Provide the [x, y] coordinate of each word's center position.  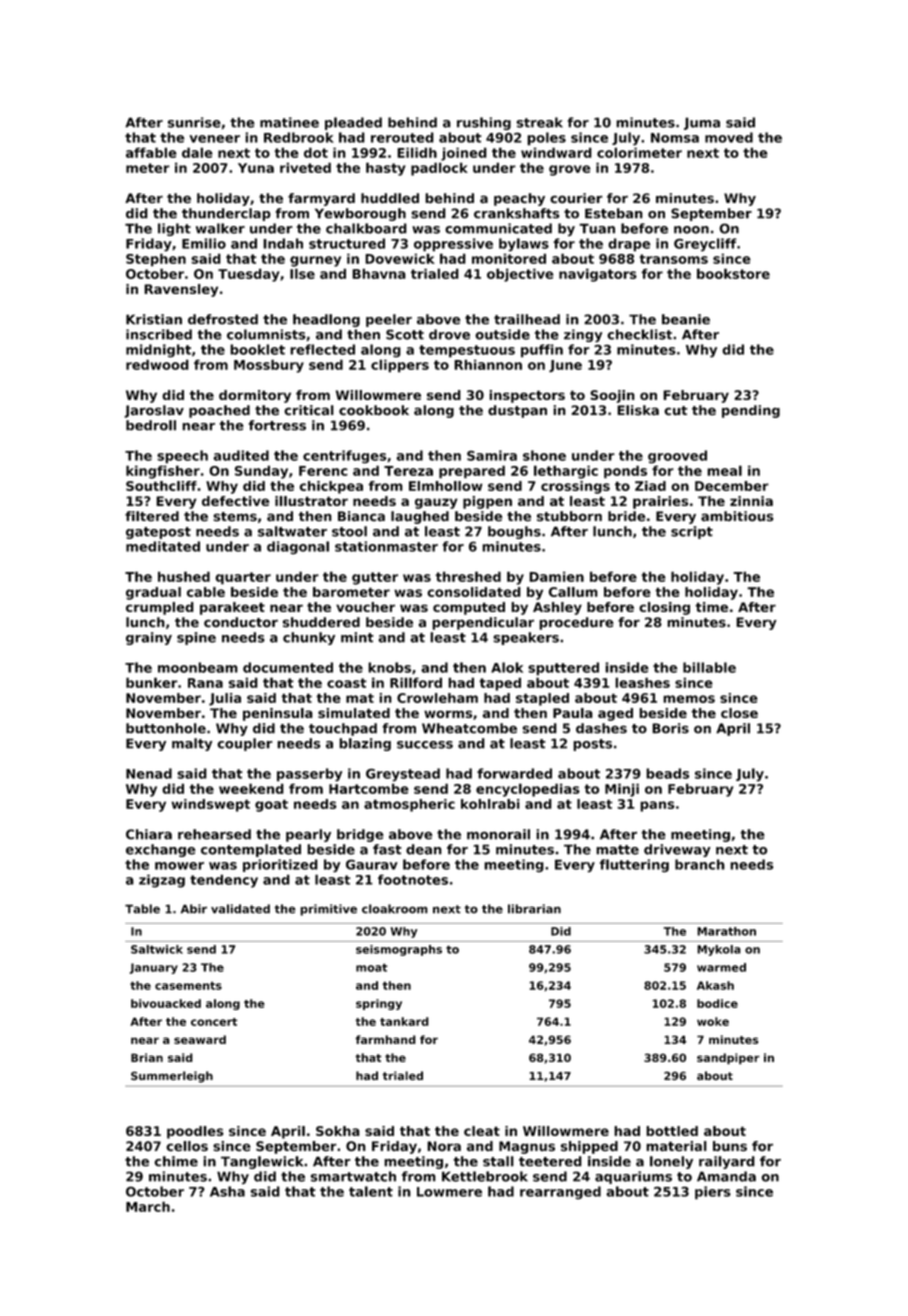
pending [751, 411]
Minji [622, 790]
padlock [439, 169]
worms [448, 714]
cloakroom [395, 909]
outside [502, 334]
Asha [227, 1191]
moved [729, 137]
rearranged [560, 1192]
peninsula [278, 714]
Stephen [156, 260]
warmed [721, 967]
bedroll [151, 425]
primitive [328, 910]
